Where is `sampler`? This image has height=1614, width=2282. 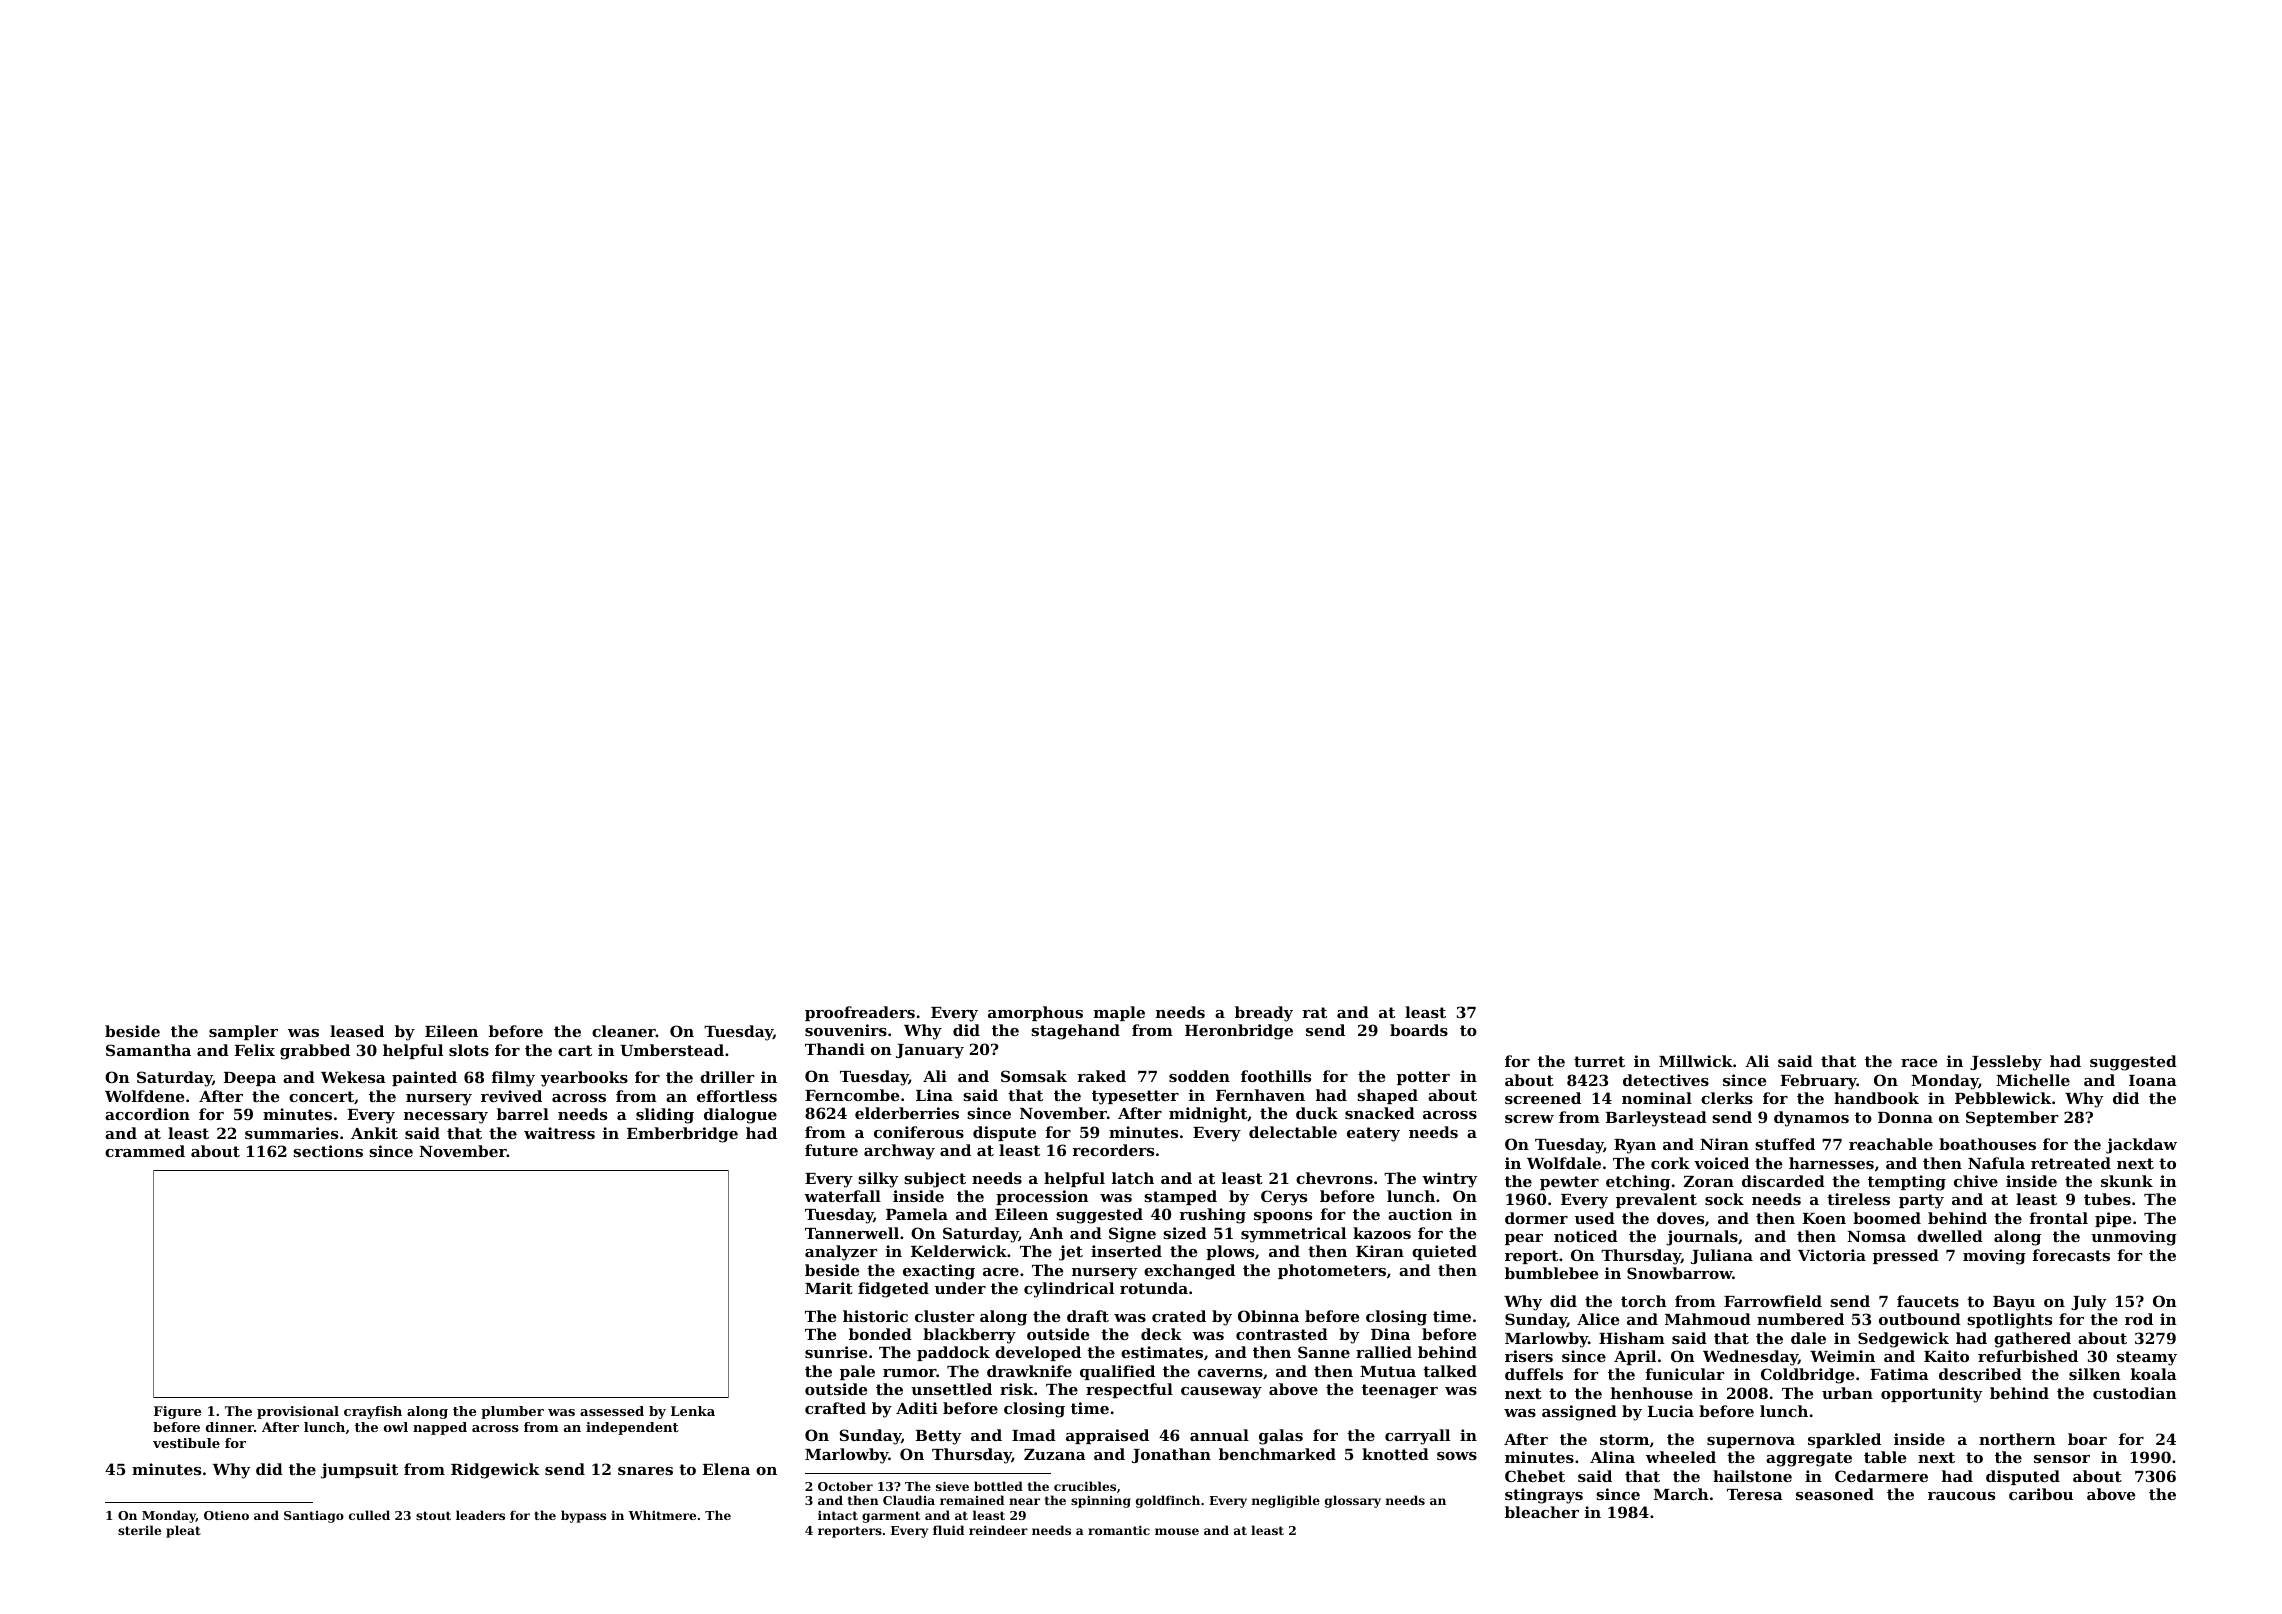 sampler is located at coordinates (243, 1032).
